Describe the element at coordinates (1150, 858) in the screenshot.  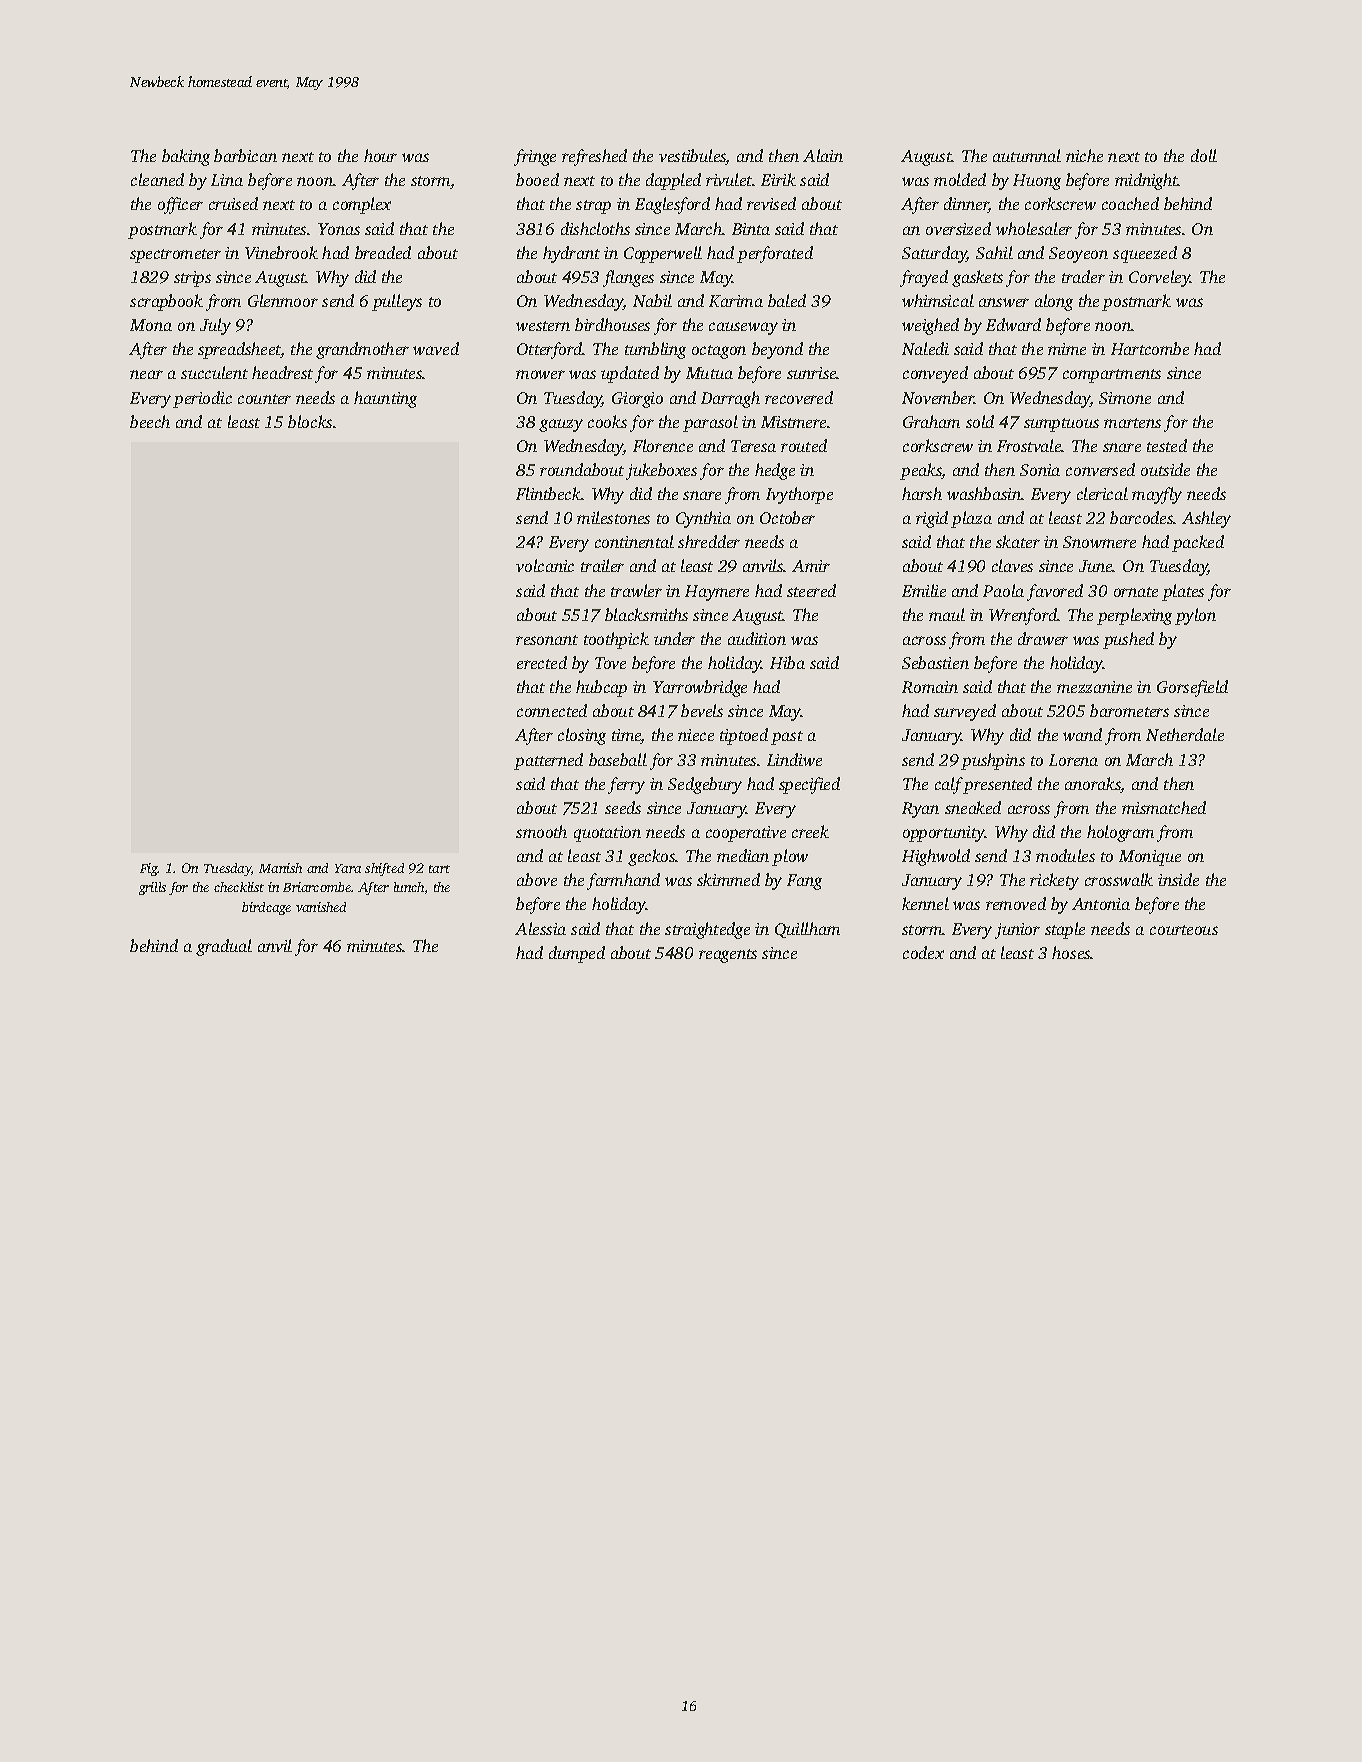
I see `Monique` at that location.
